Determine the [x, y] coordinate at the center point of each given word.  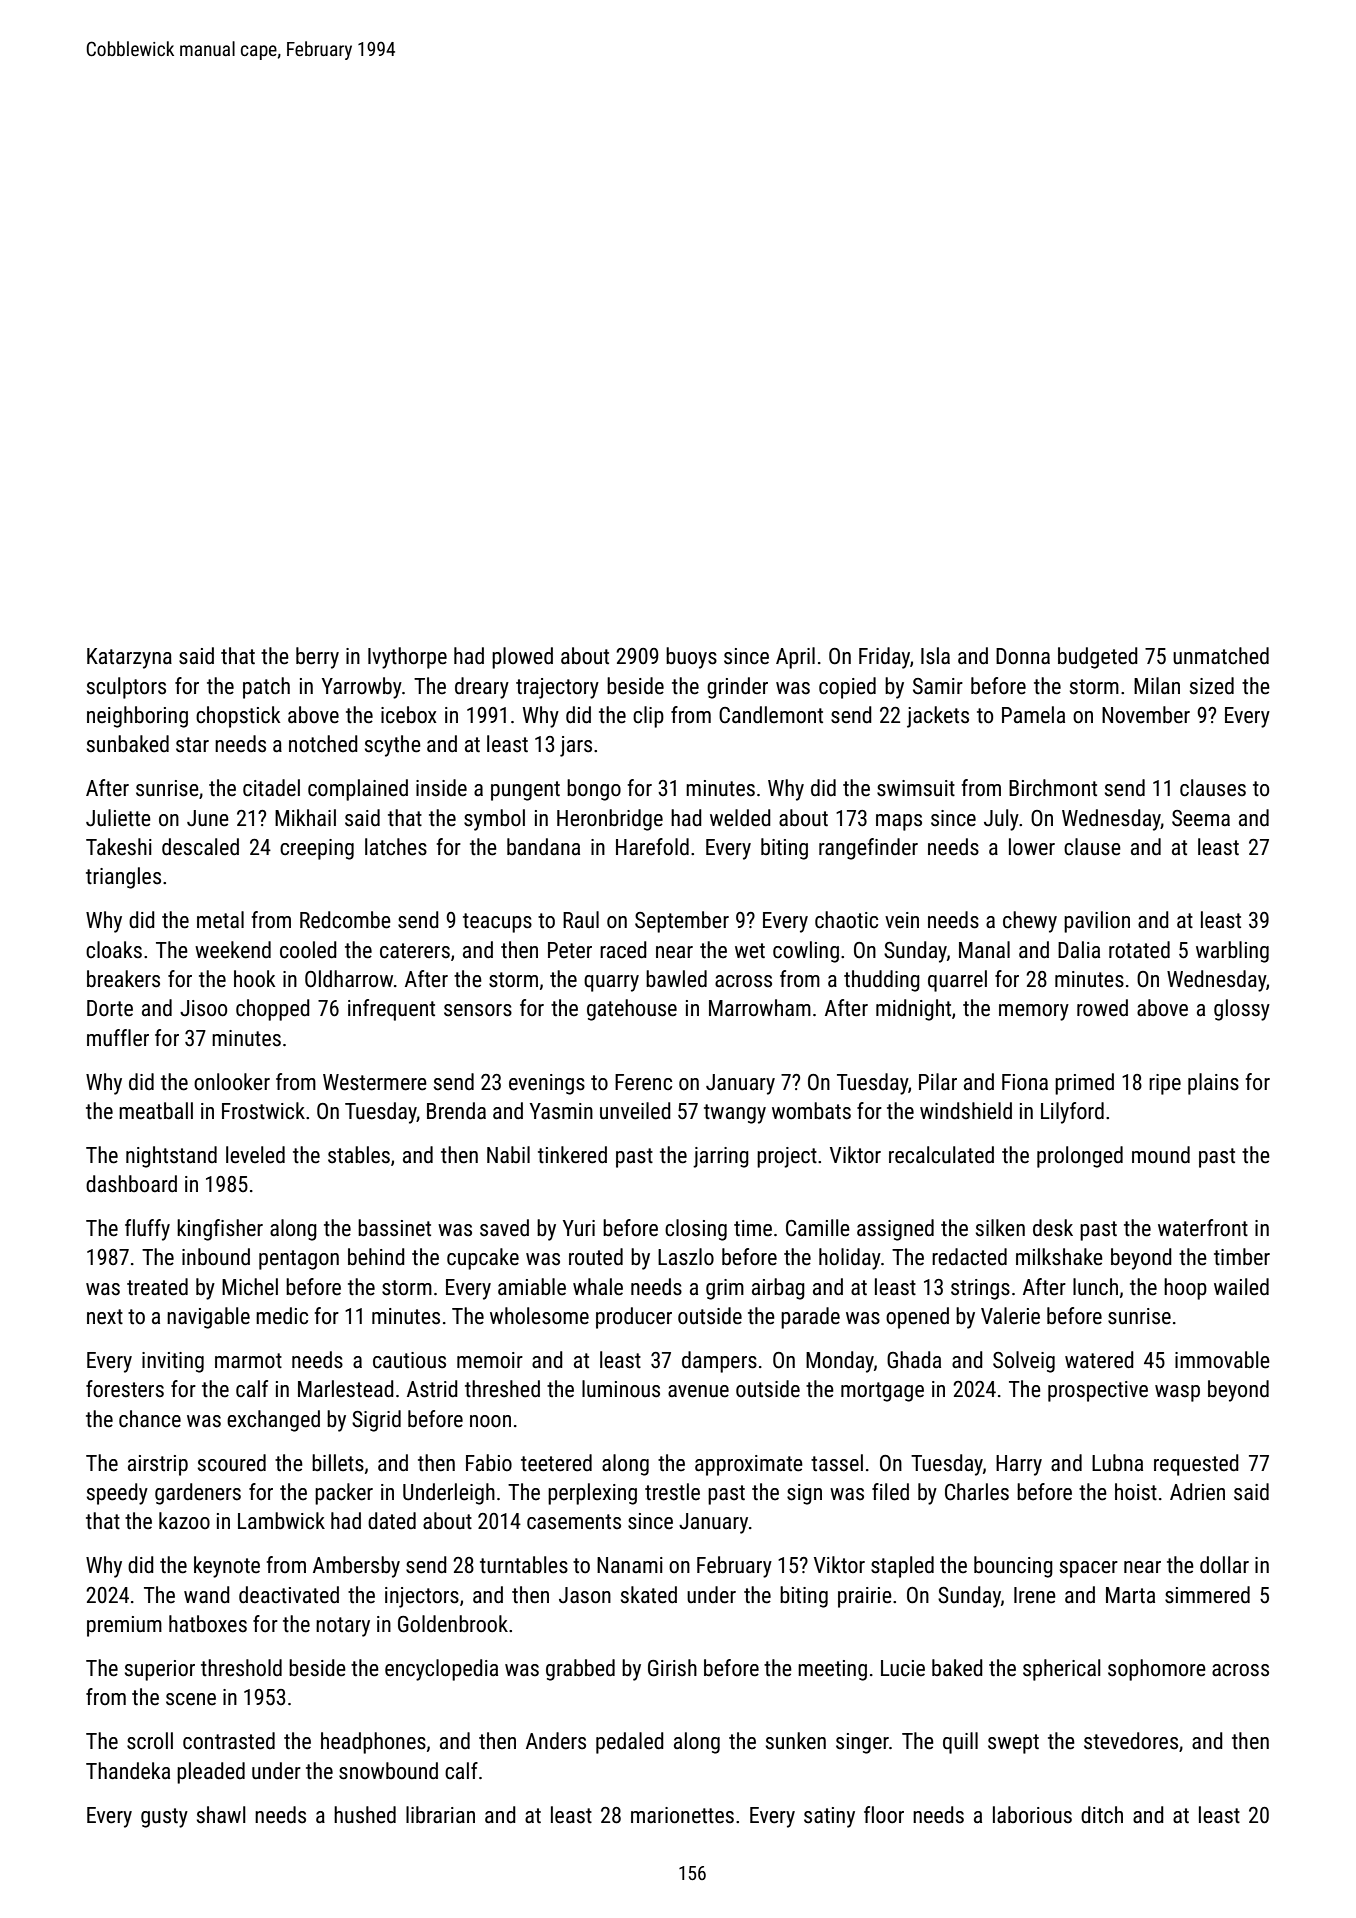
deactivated [289, 1595]
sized [1212, 686]
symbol [494, 820]
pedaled [630, 1743]
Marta [1130, 1595]
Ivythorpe [407, 658]
